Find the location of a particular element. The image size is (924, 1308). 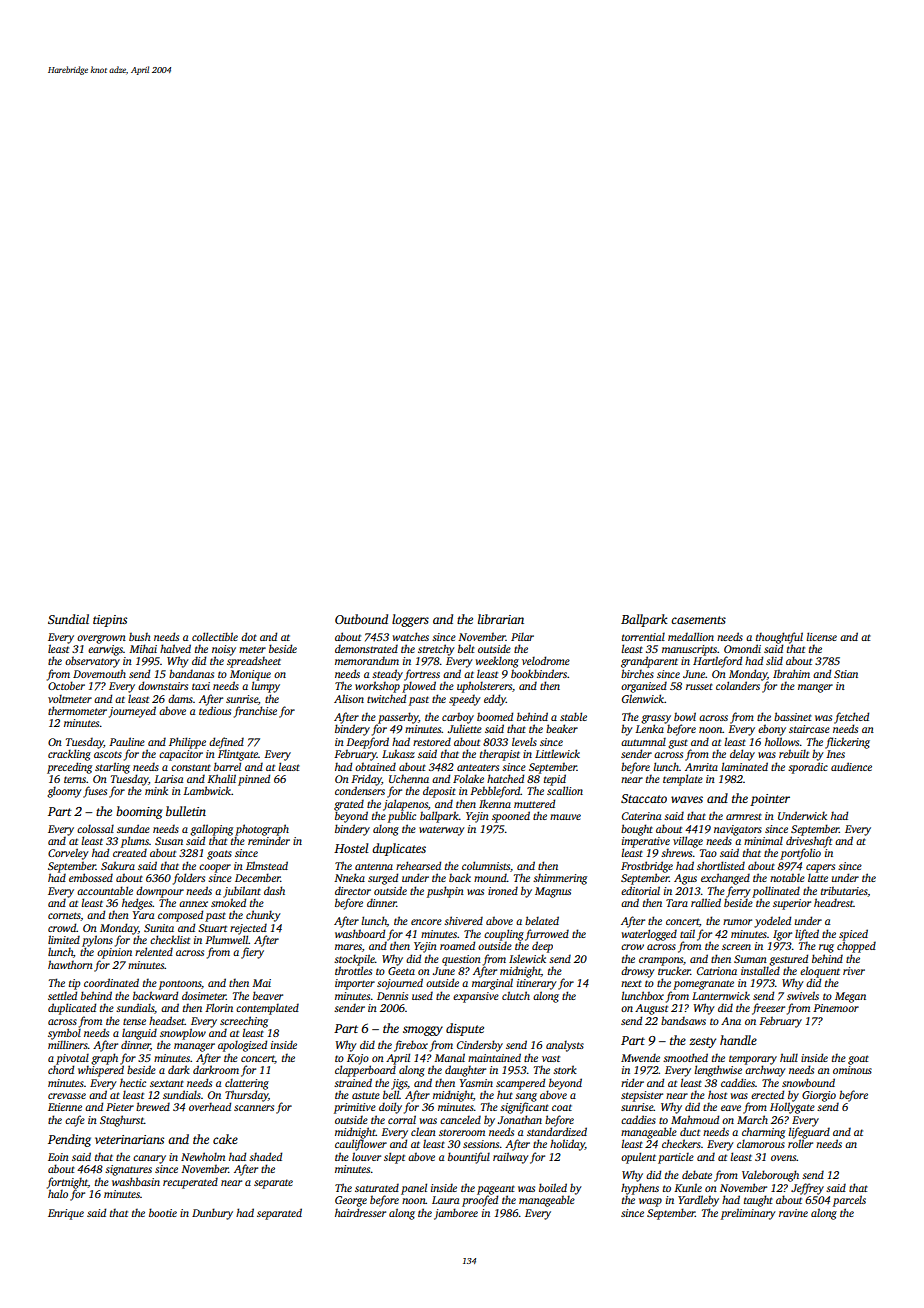

Outbound is located at coordinates (361, 619).
